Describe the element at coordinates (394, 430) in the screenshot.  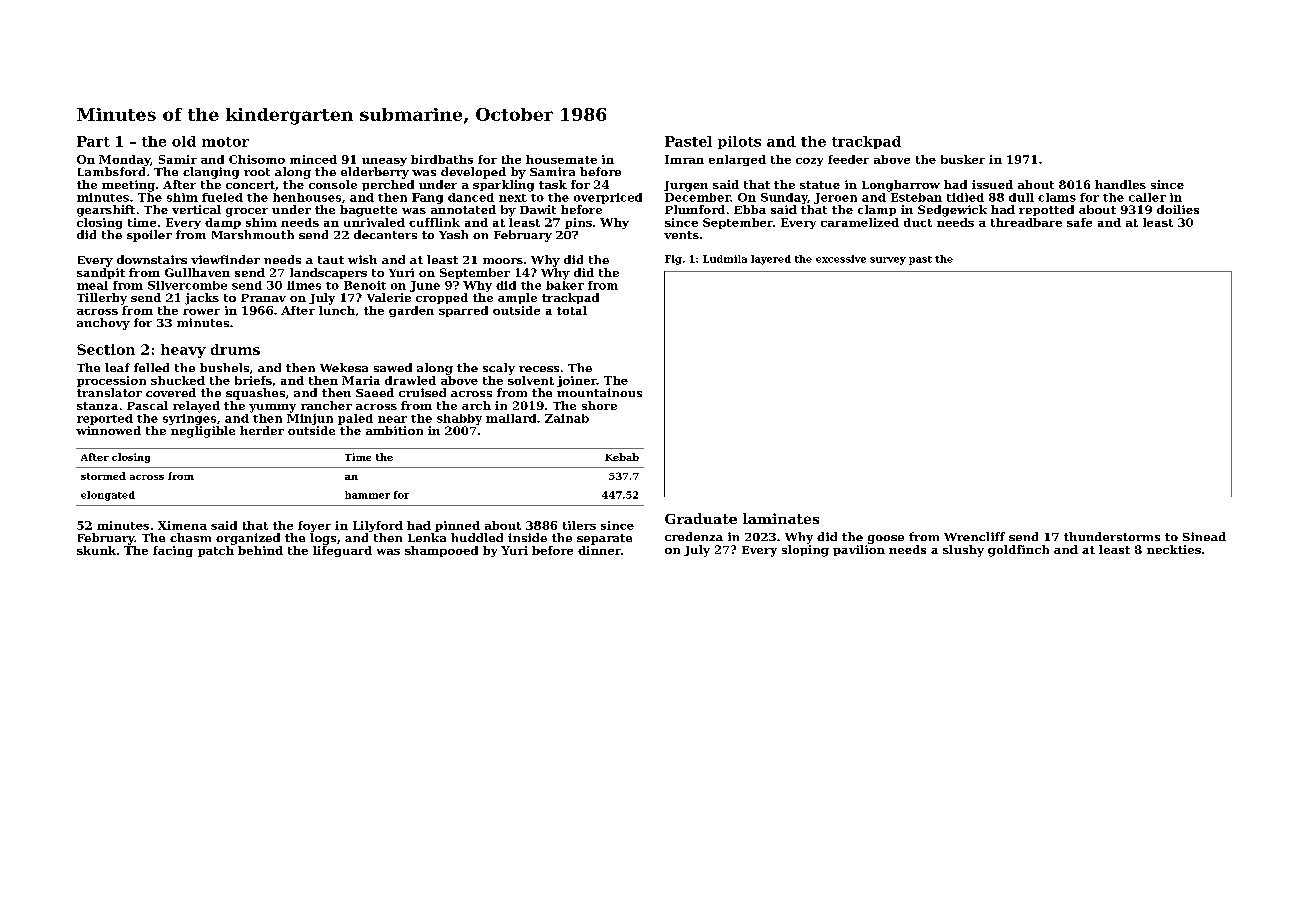
I see `ambition` at that location.
